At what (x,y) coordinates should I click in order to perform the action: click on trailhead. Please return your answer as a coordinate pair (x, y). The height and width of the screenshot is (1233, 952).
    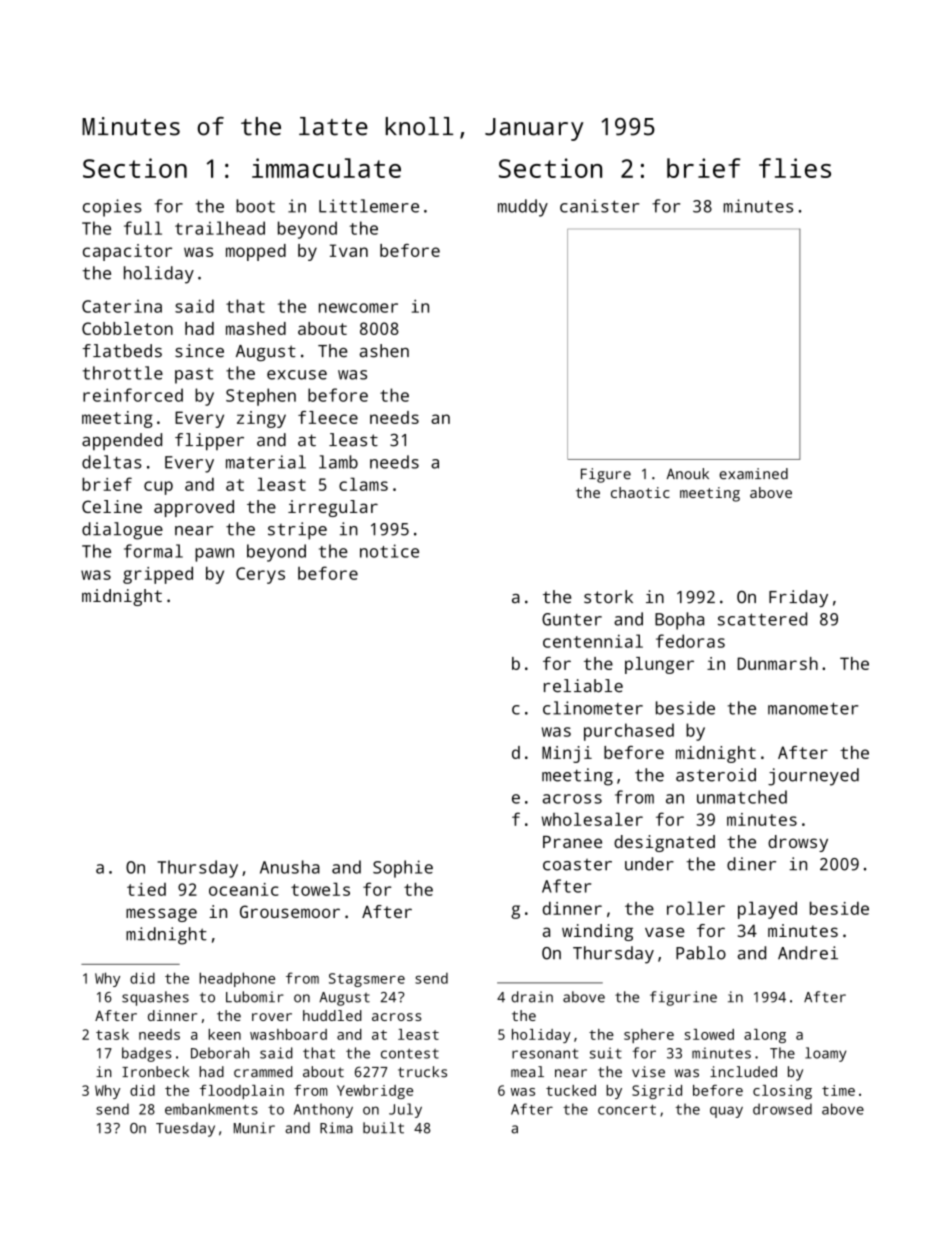
    Looking at the image, I should click on (220, 228).
